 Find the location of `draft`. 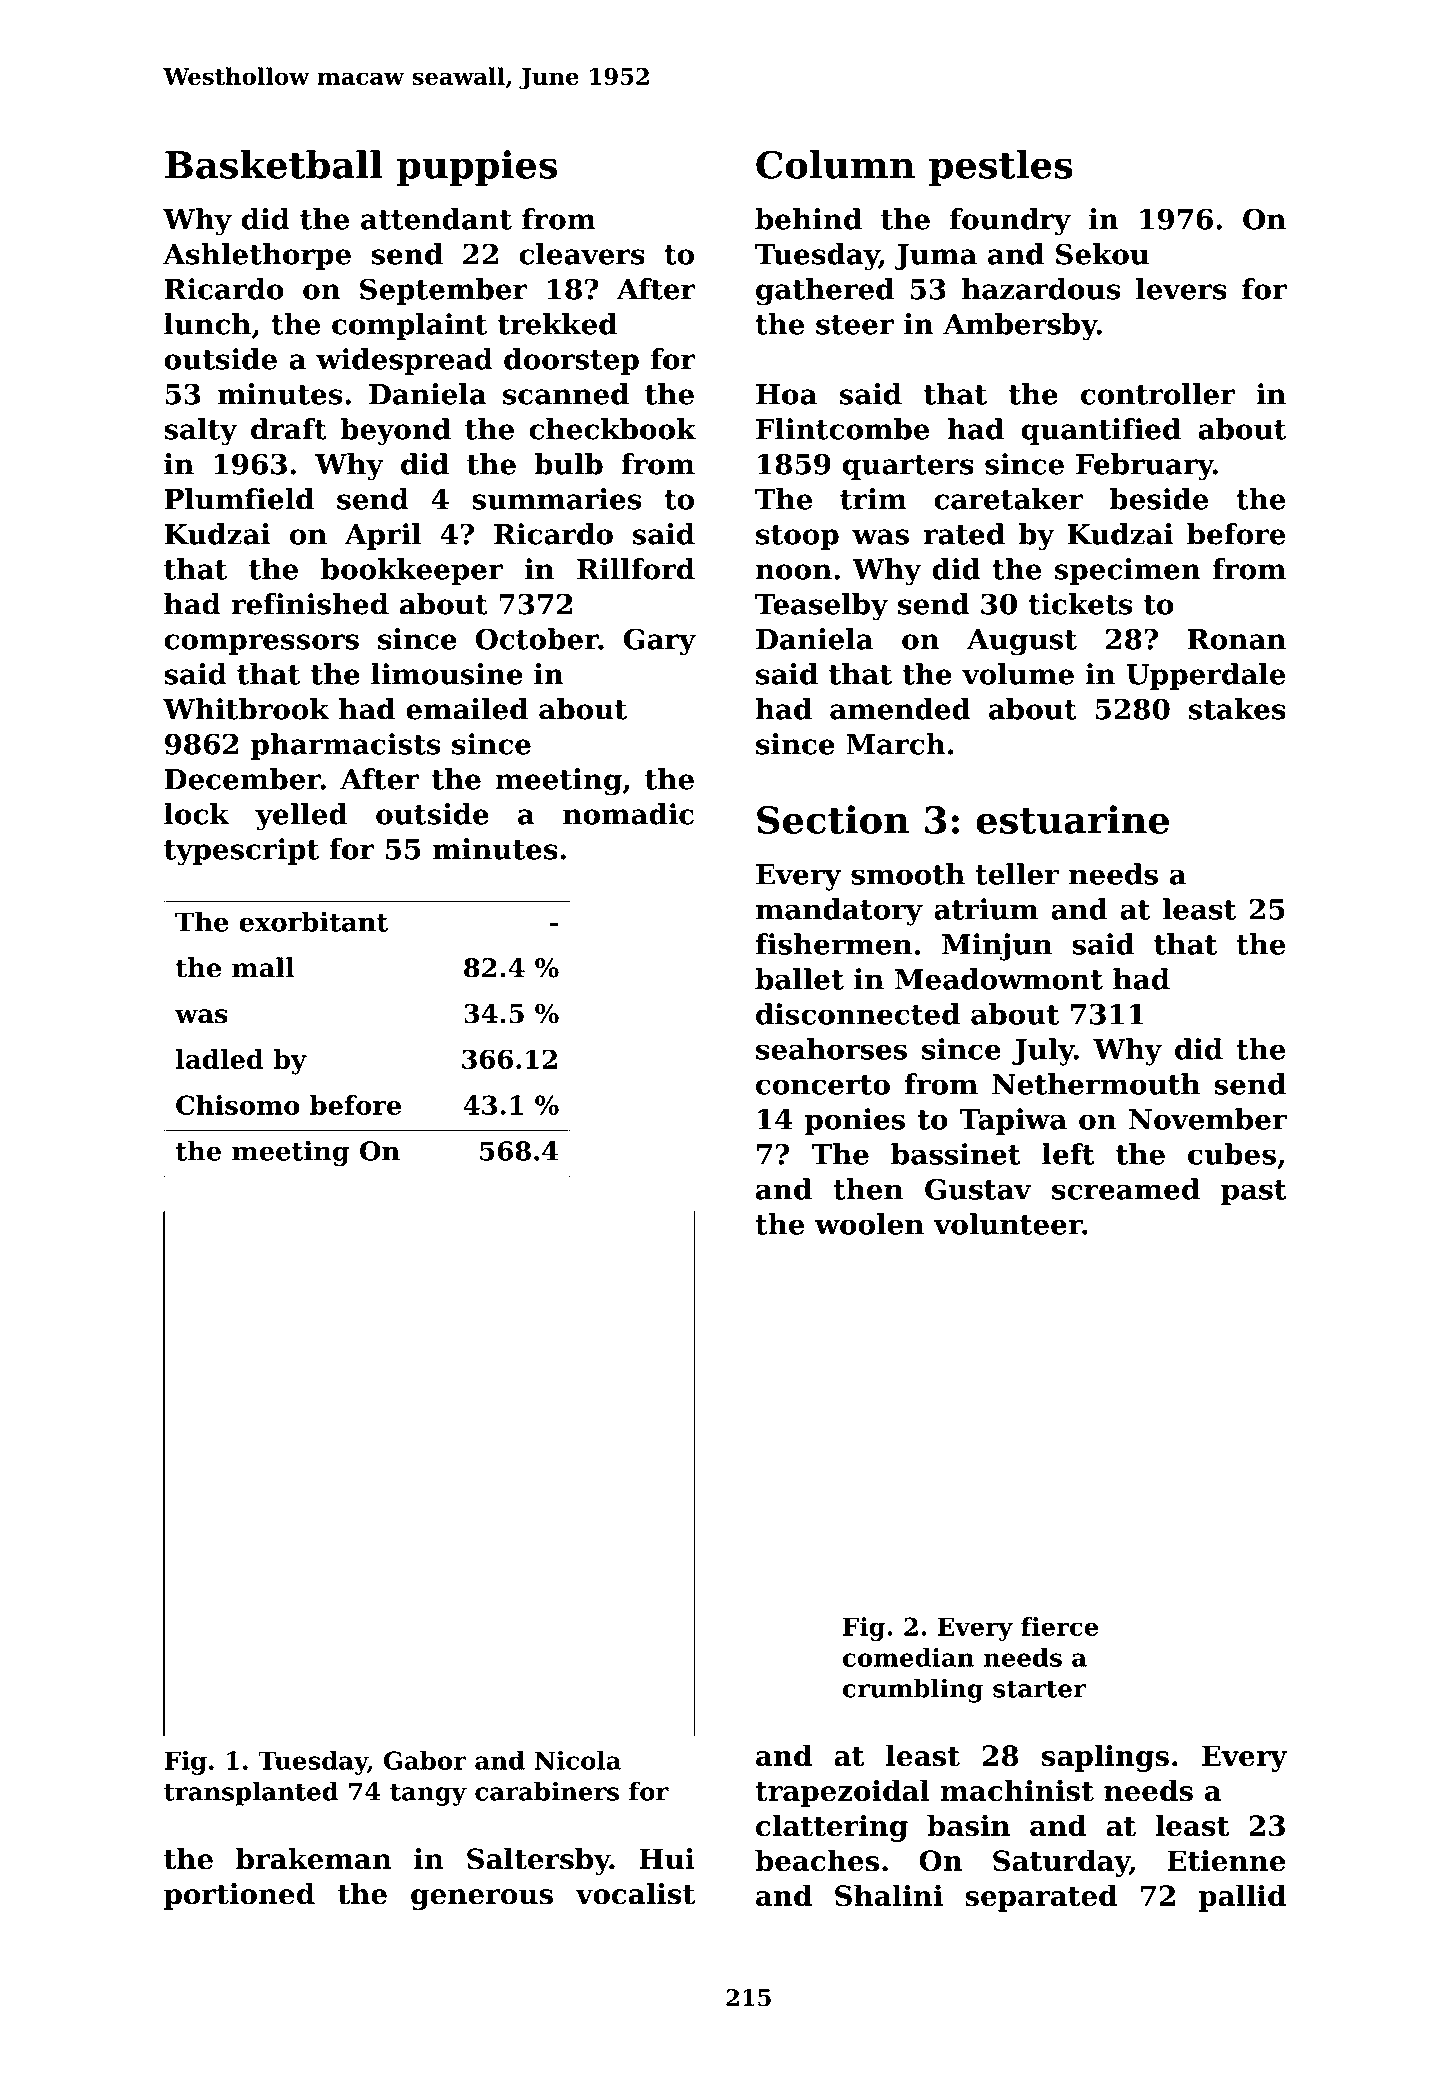

draft is located at coordinates (289, 429).
